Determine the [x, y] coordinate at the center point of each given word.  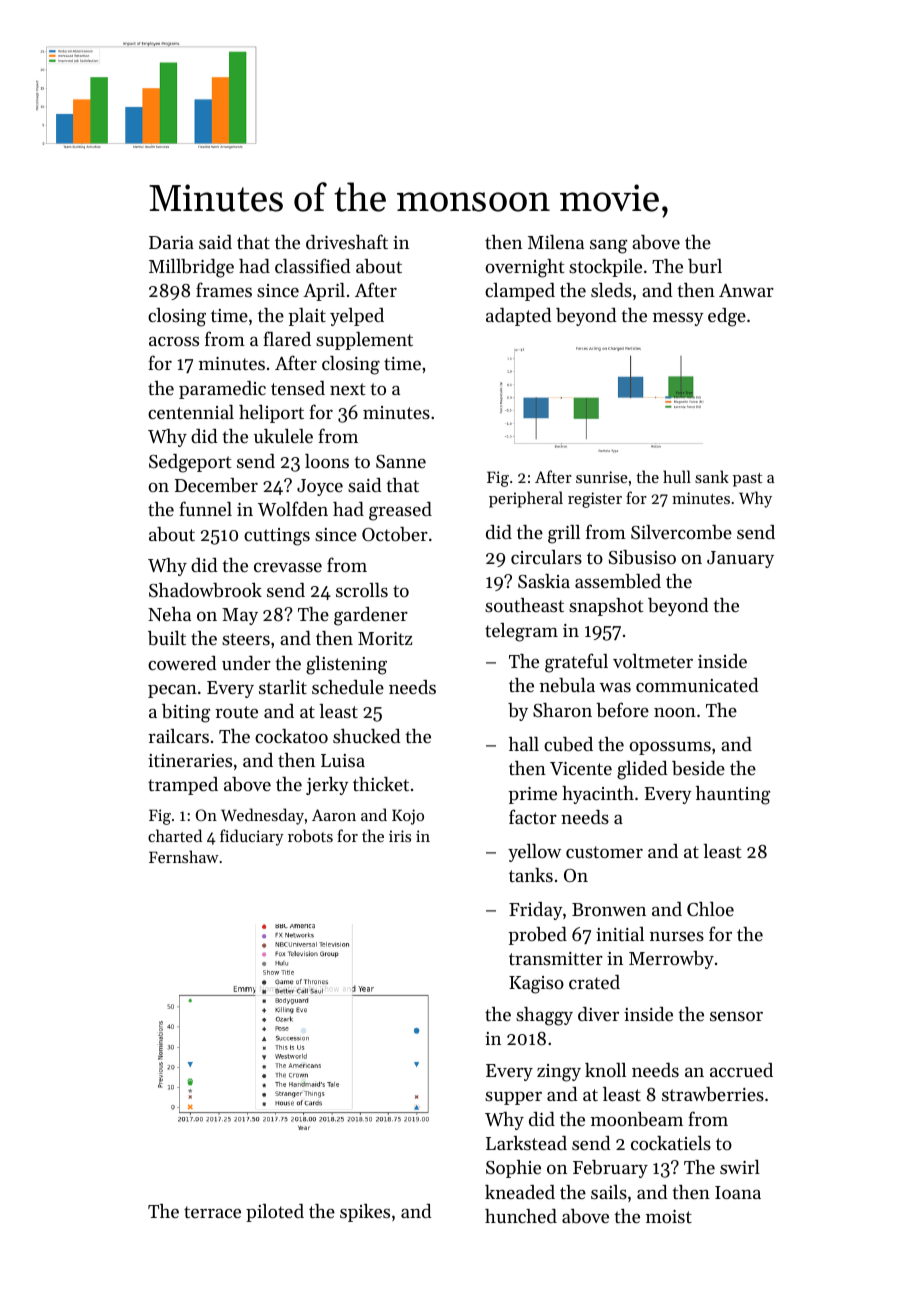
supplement [364, 341]
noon [675, 712]
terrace [212, 1212]
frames [224, 289]
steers [246, 639]
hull [677, 476]
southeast [524, 605]
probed [537, 936]
